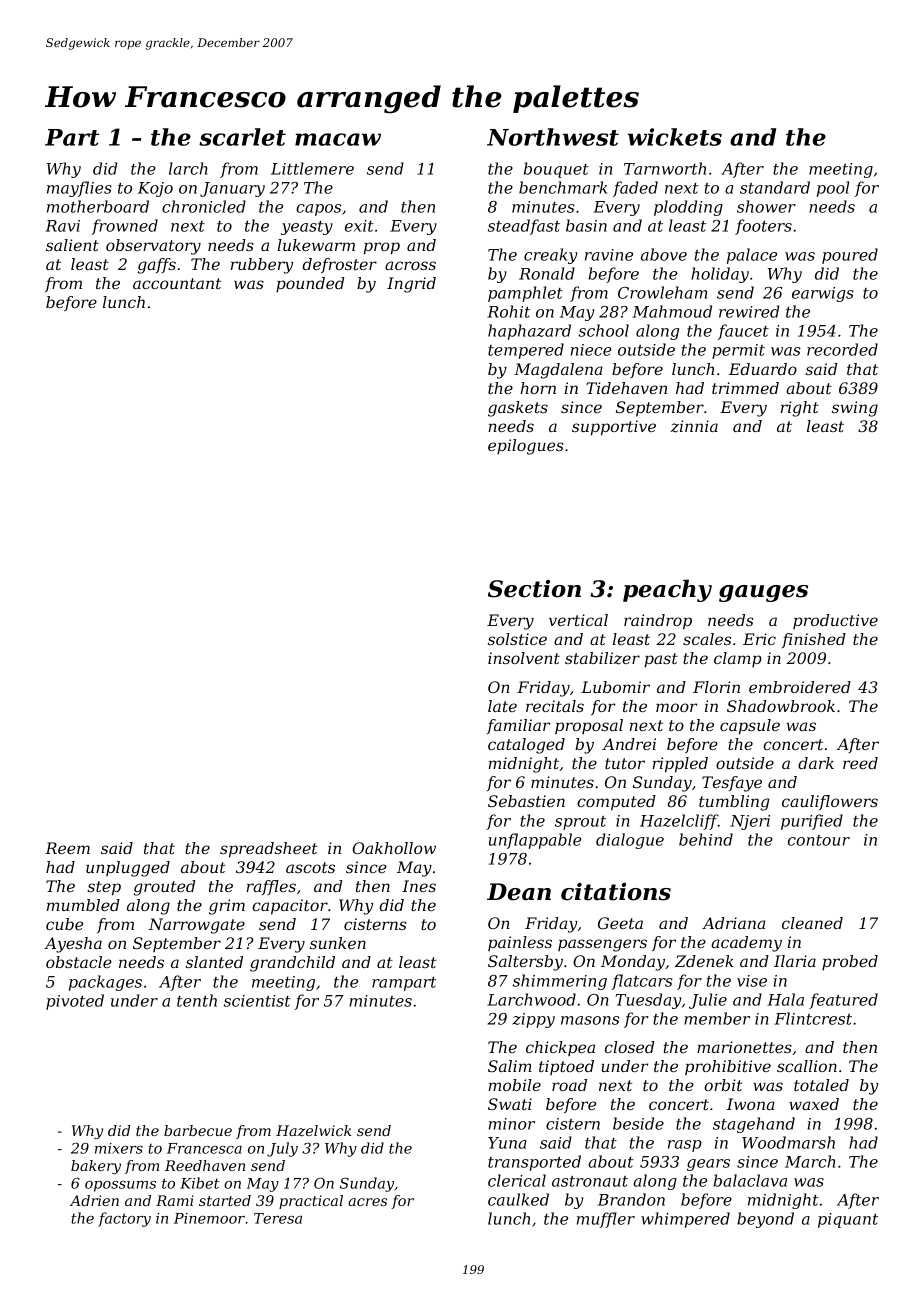 This screenshot has height=1314, width=924. Describe the element at coordinates (510, 1066) in the screenshot. I see `Salim` at that location.
